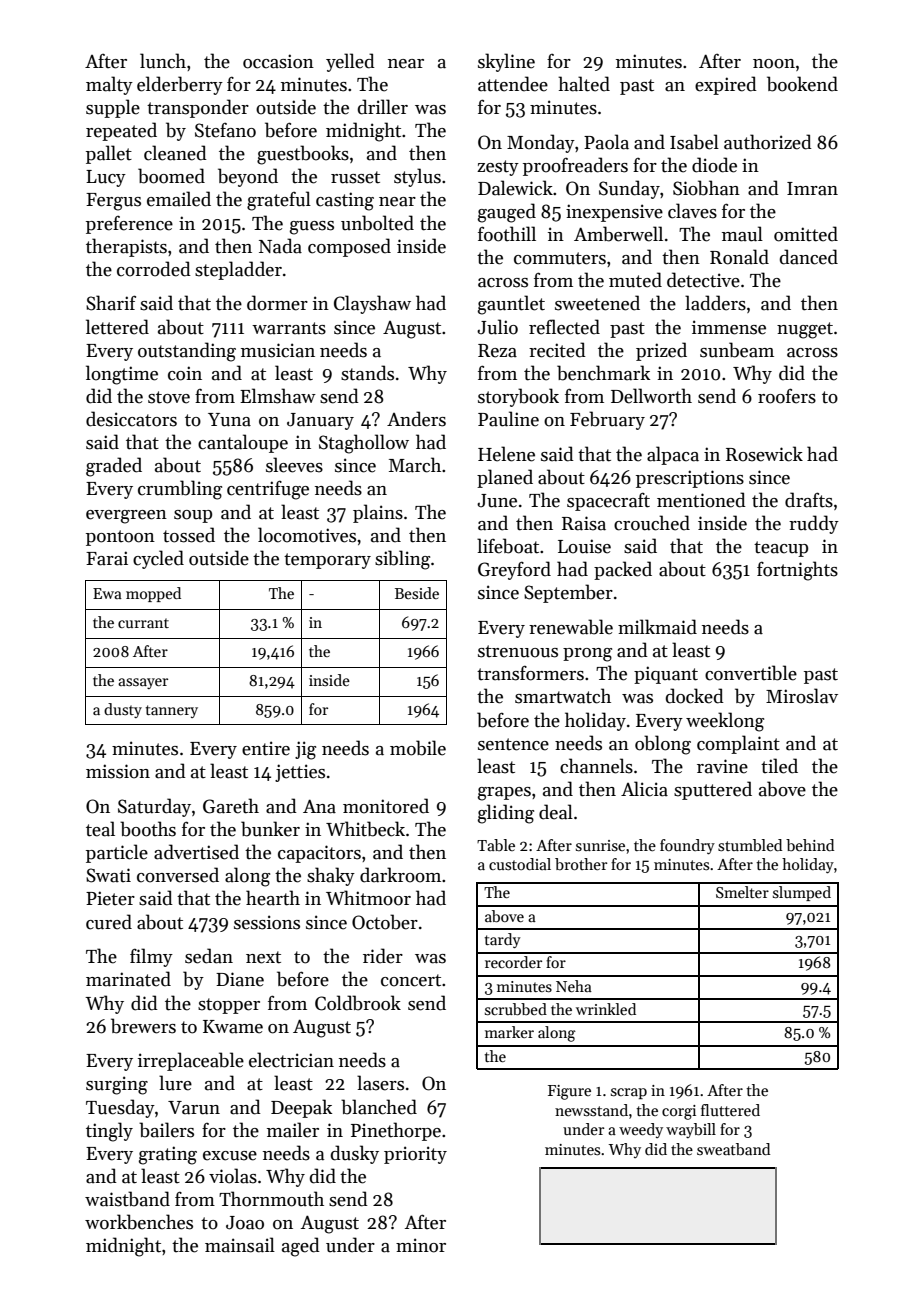 The width and height of the document is (924, 1308). I want to click on Elmshaw, so click(278, 396).
